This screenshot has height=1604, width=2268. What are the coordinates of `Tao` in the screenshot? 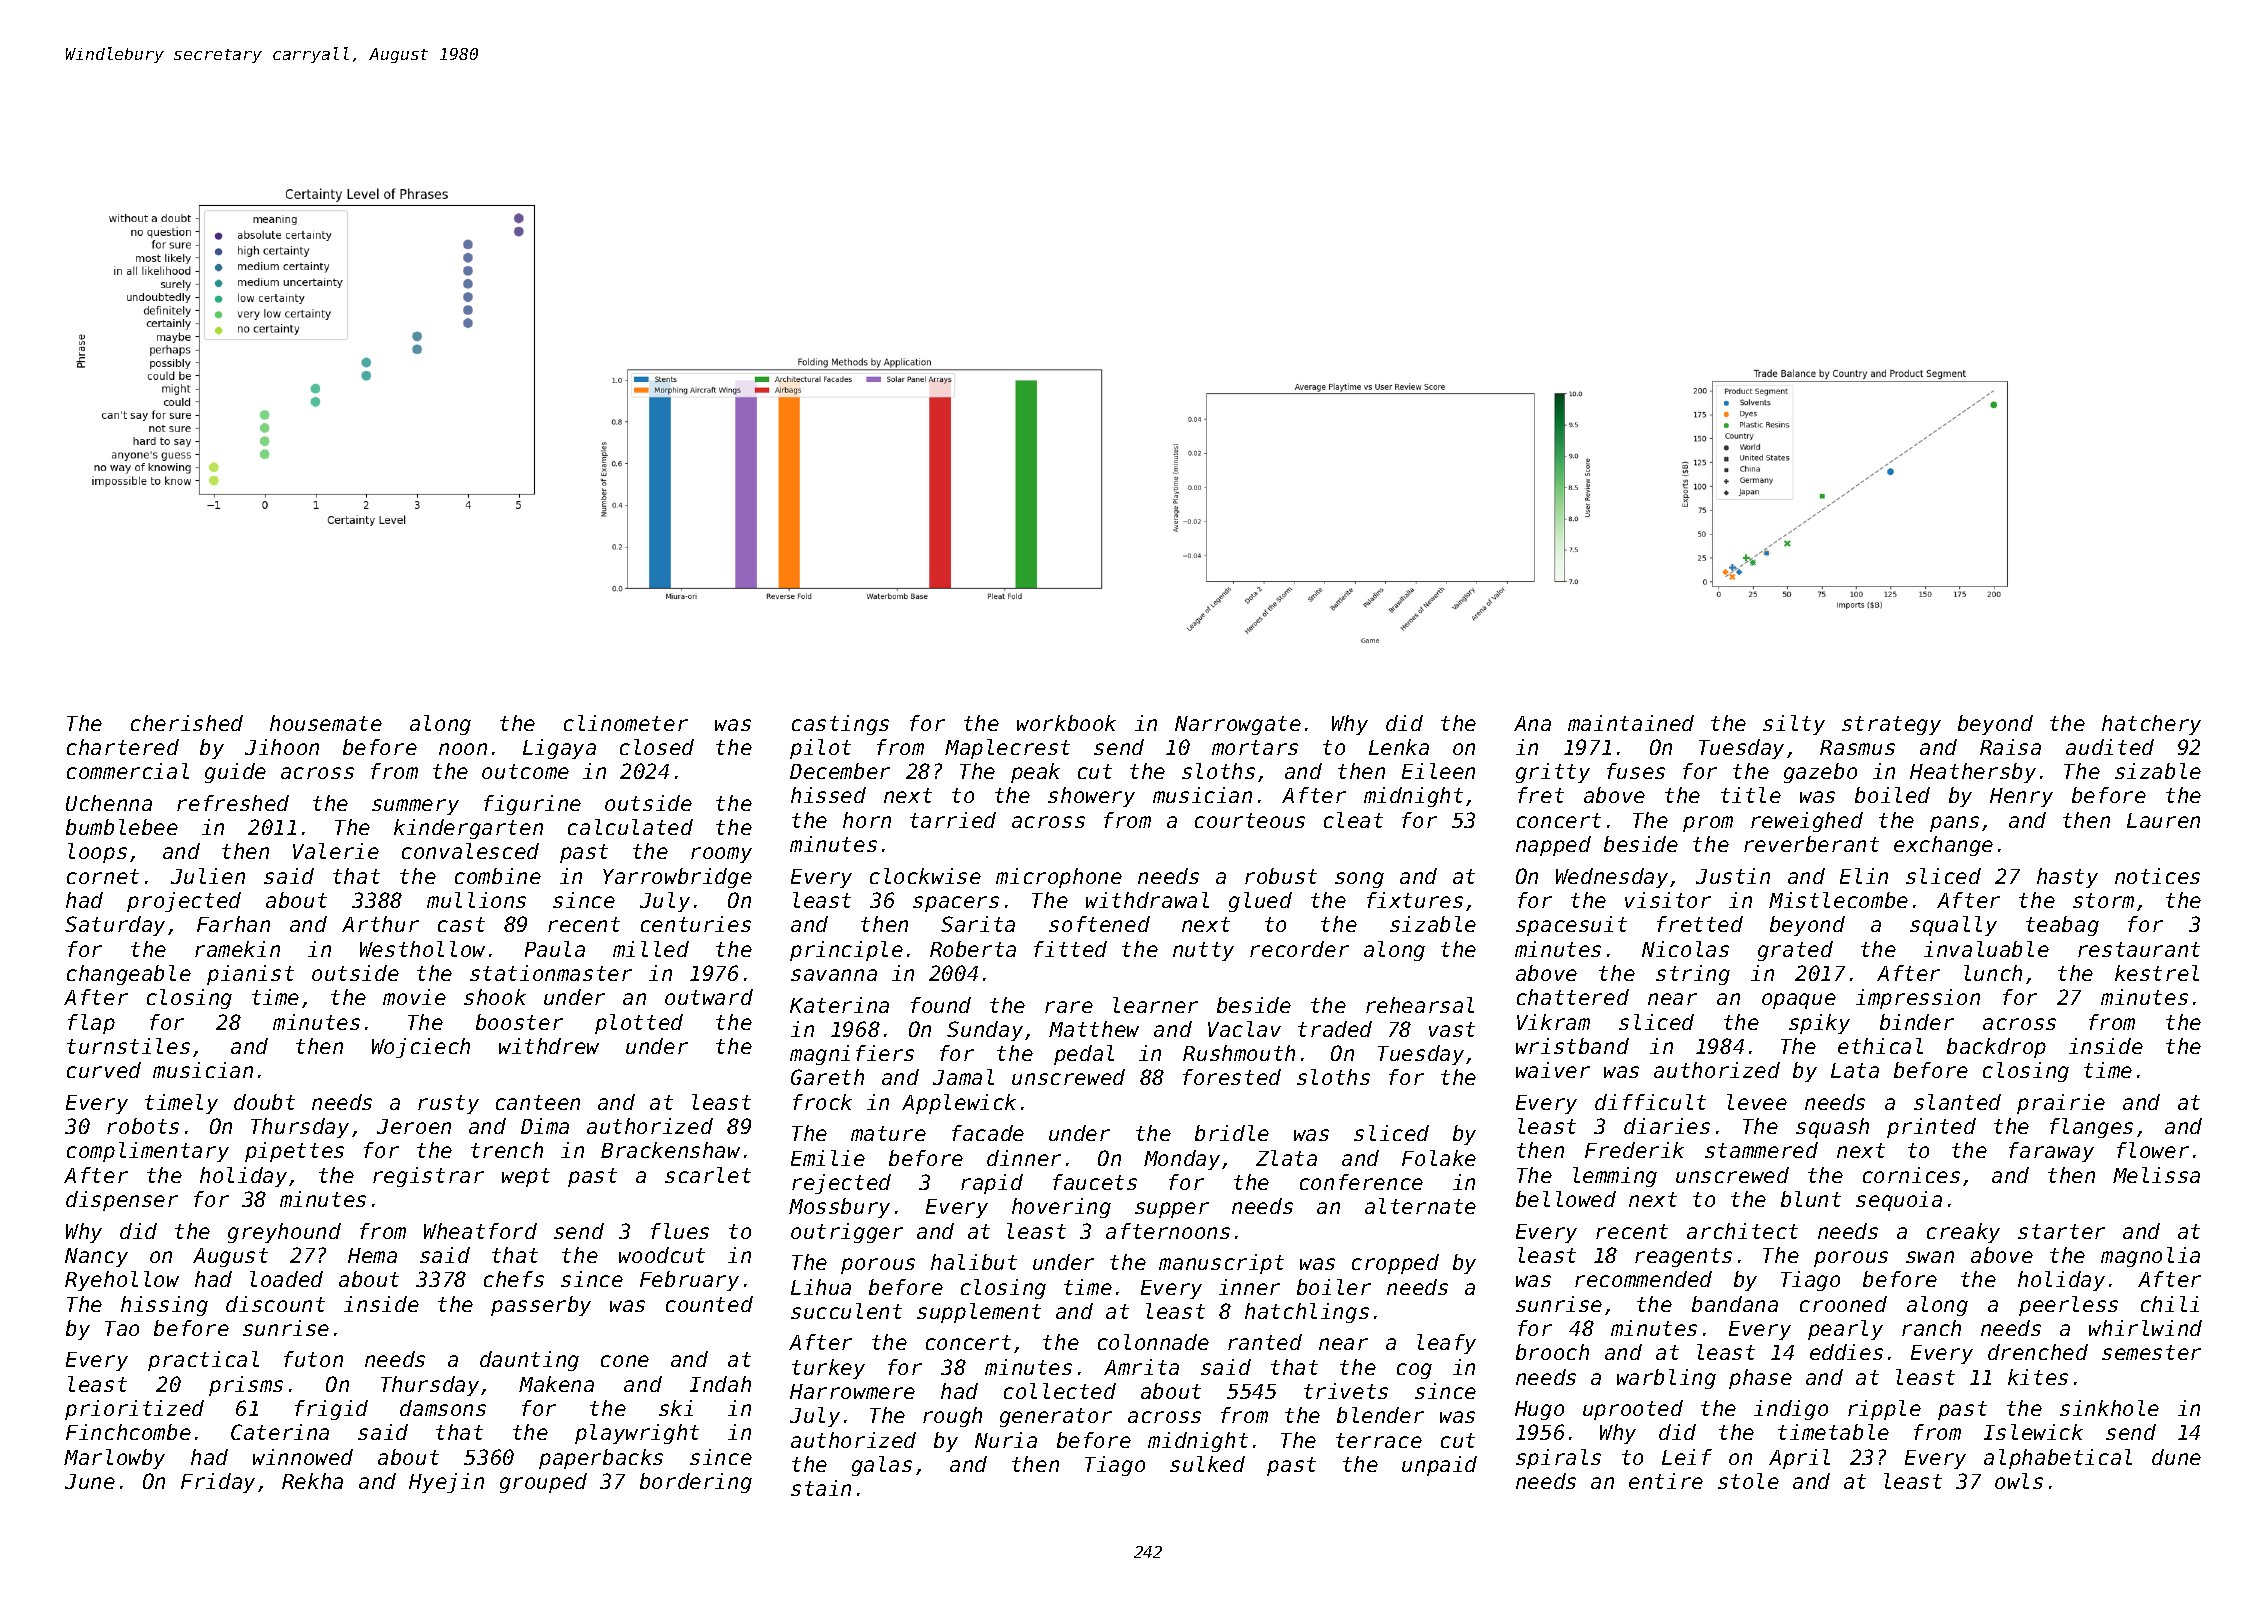 It's located at (122, 1328).
